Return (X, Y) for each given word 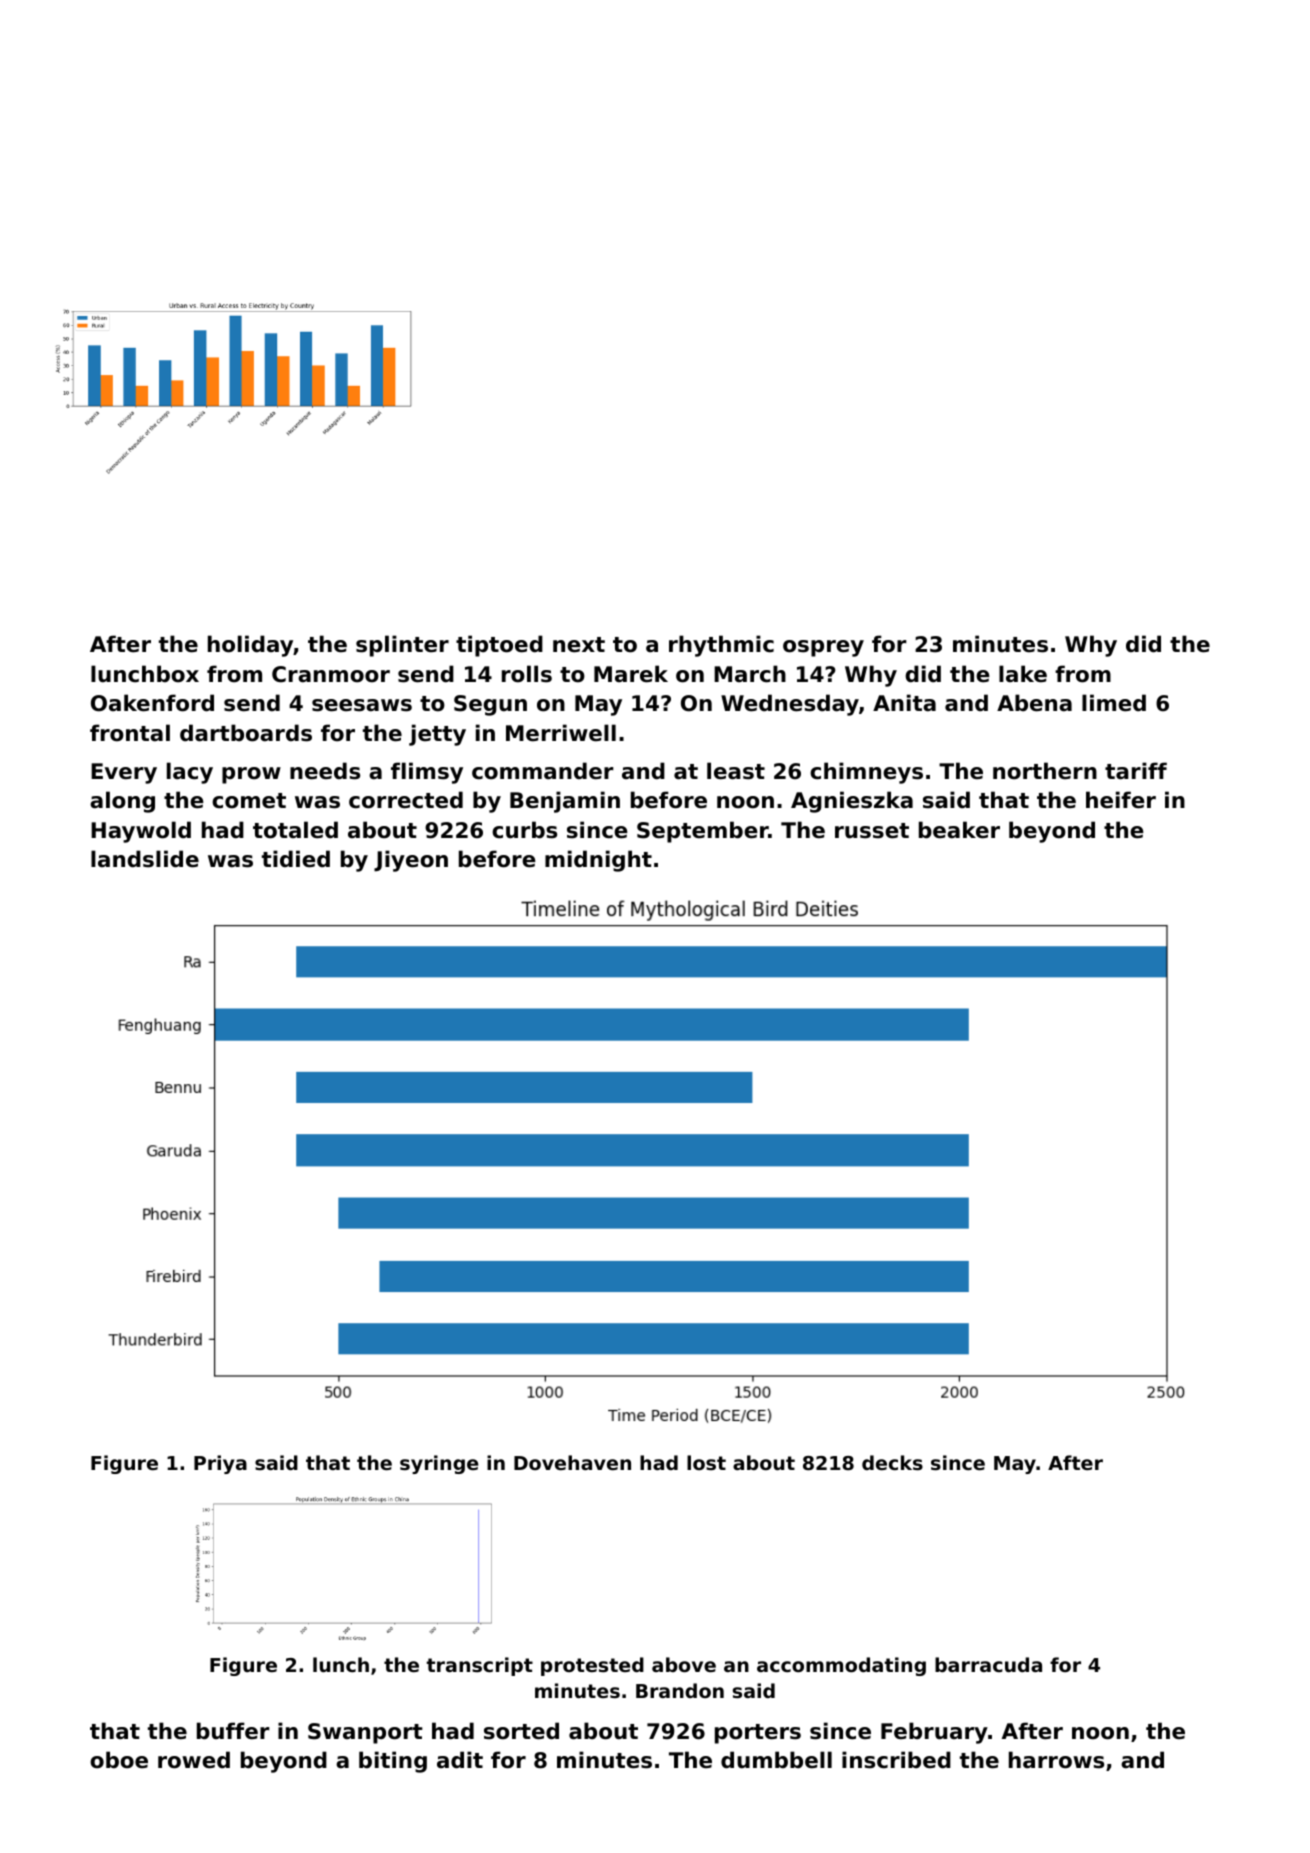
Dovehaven (572, 1462)
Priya (220, 1464)
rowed (194, 1760)
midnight (598, 861)
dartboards (246, 733)
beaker (959, 830)
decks (892, 1463)
